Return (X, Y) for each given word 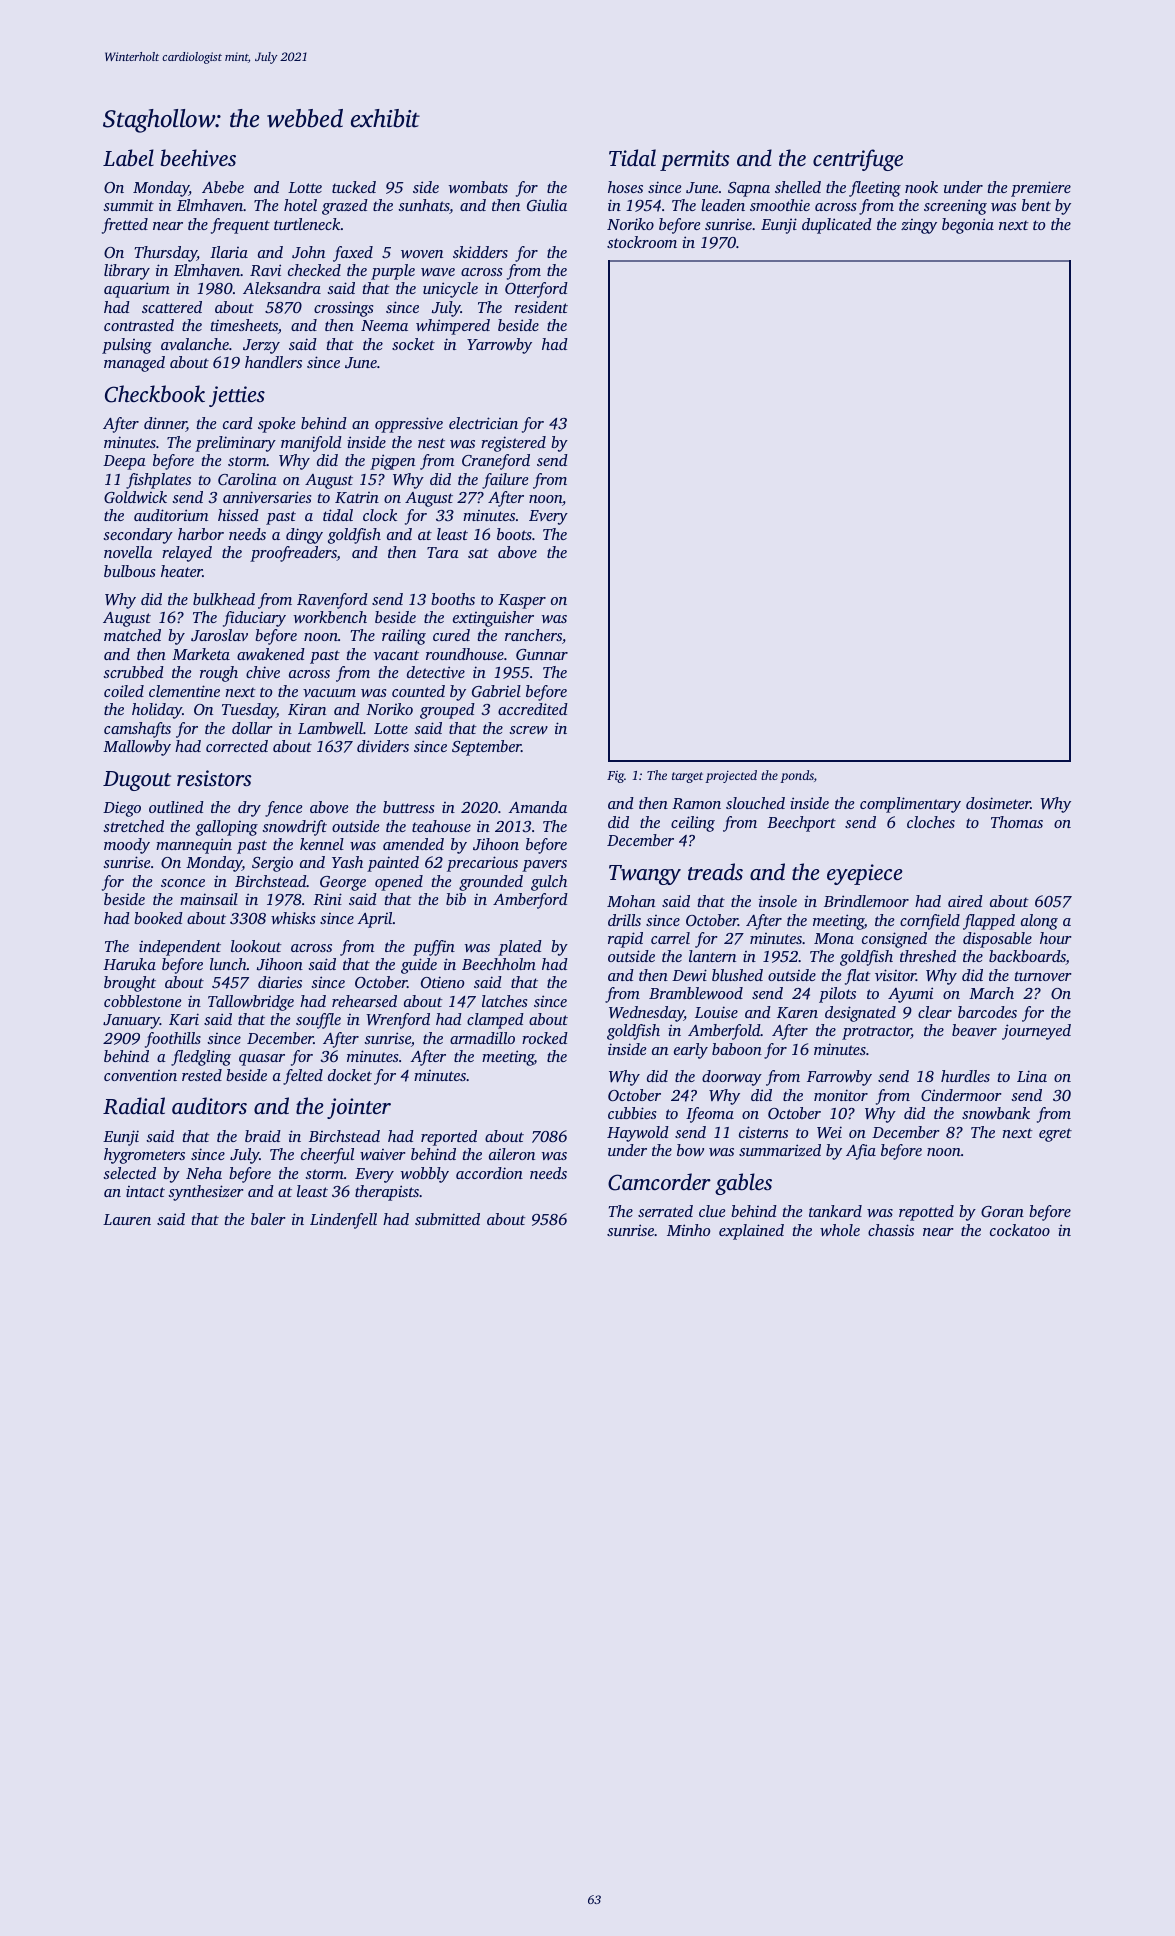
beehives (198, 158)
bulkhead (224, 599)
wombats (478, 187)
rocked (545, 1038)
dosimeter (998, 803)
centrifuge (858, 160)
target (687, 777)
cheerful (327, 1156)
